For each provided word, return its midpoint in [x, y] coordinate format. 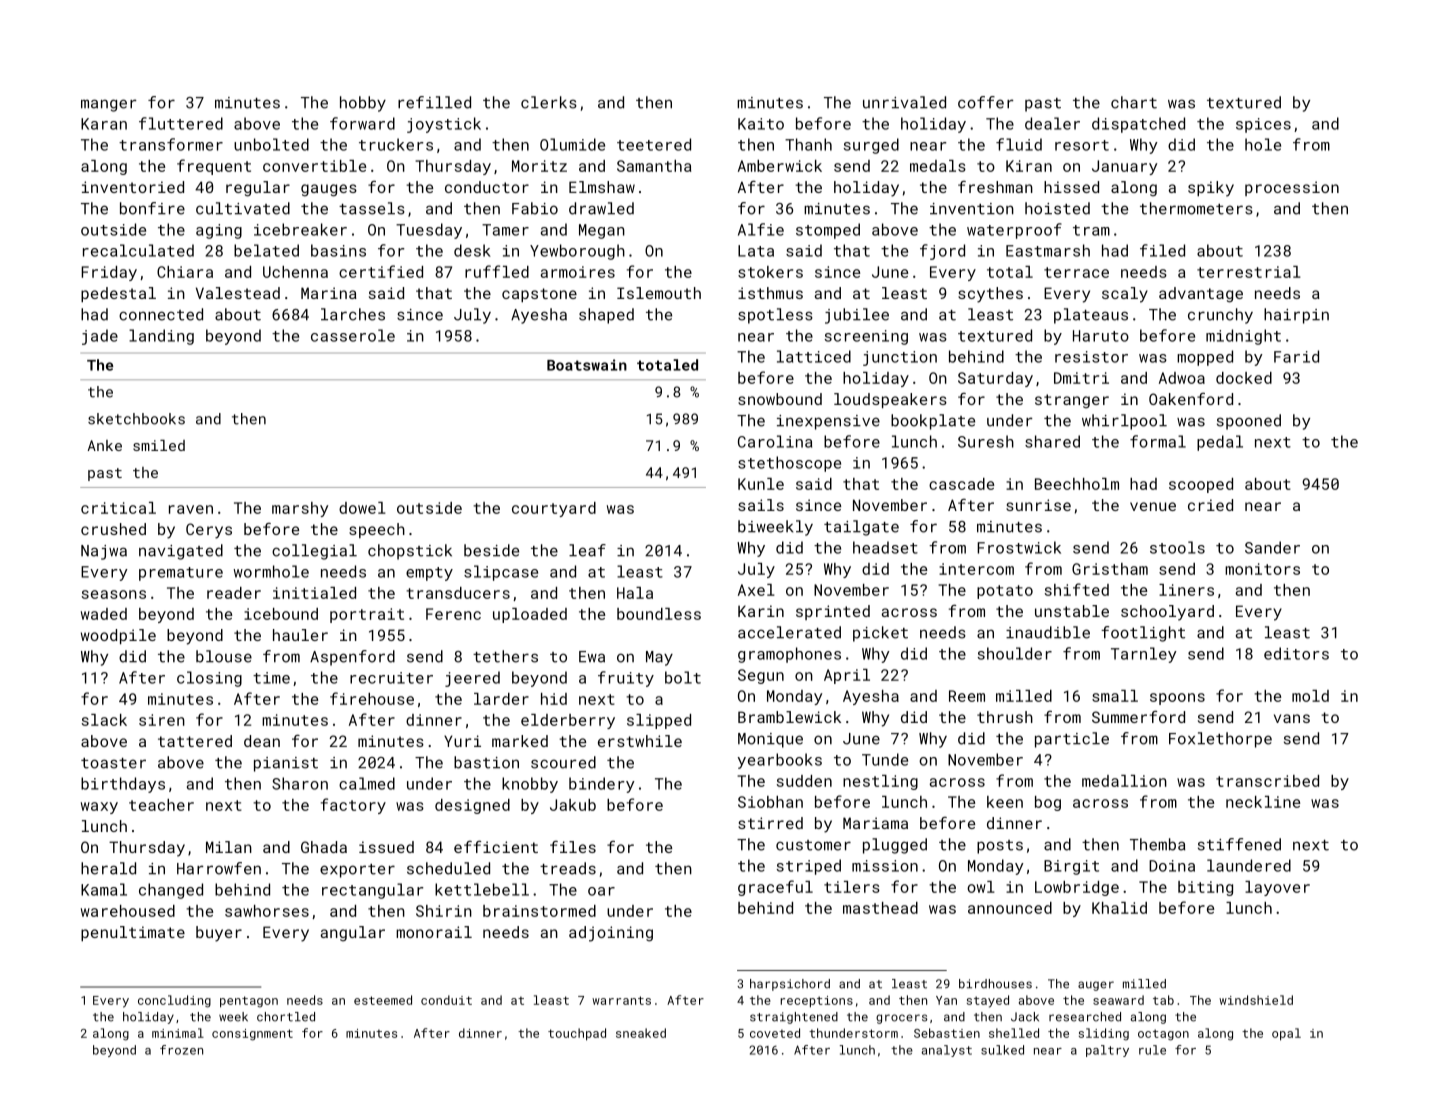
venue [1153, 506]
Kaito [761, 124]
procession [1292, 188]
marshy [300, 509]
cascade [961, 484]
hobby [363, 104]
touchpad [577, 1034]
